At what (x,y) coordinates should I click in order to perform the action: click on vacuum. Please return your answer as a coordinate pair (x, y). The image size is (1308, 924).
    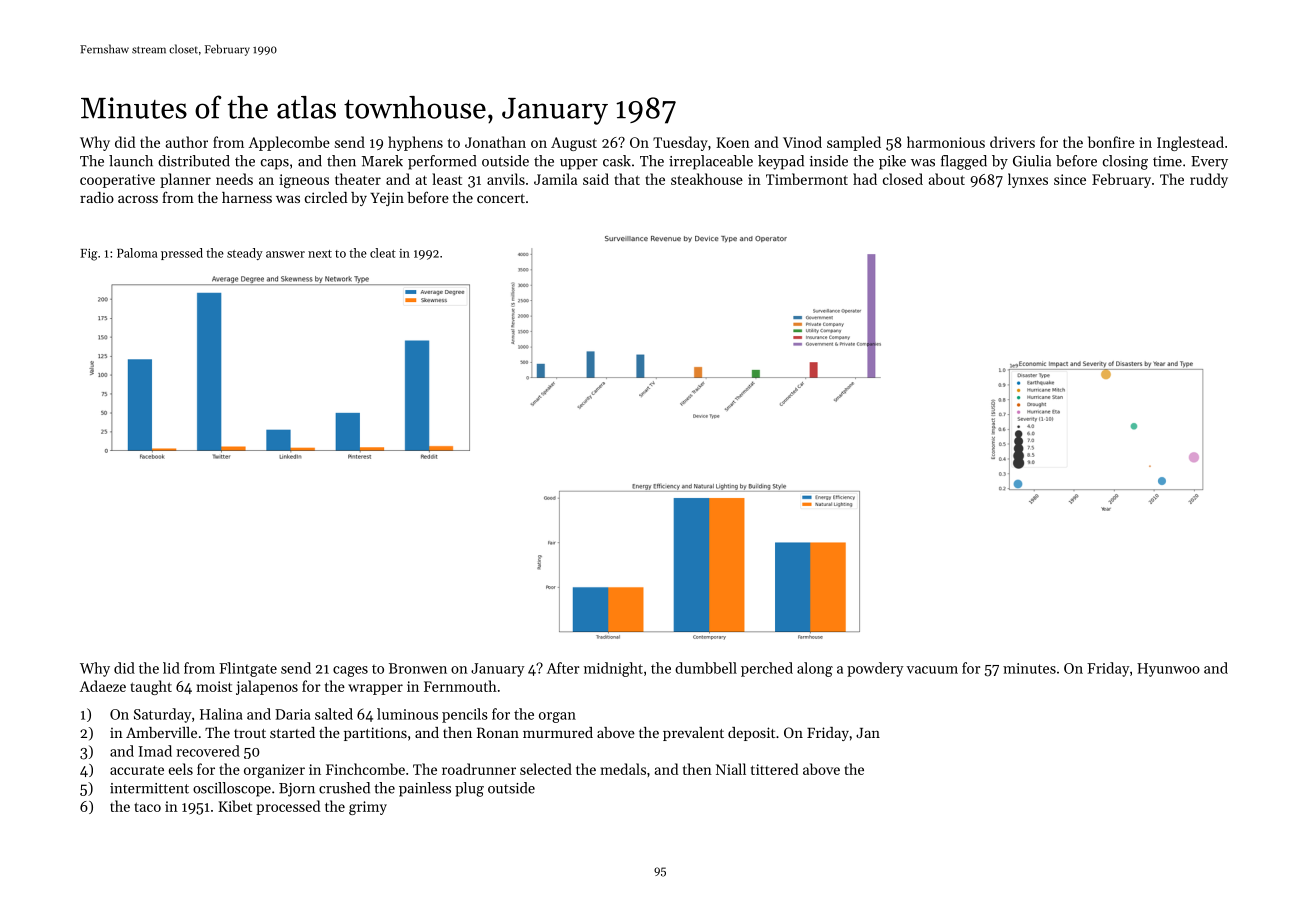
    Looking at the image, I should click on (932, 670).
